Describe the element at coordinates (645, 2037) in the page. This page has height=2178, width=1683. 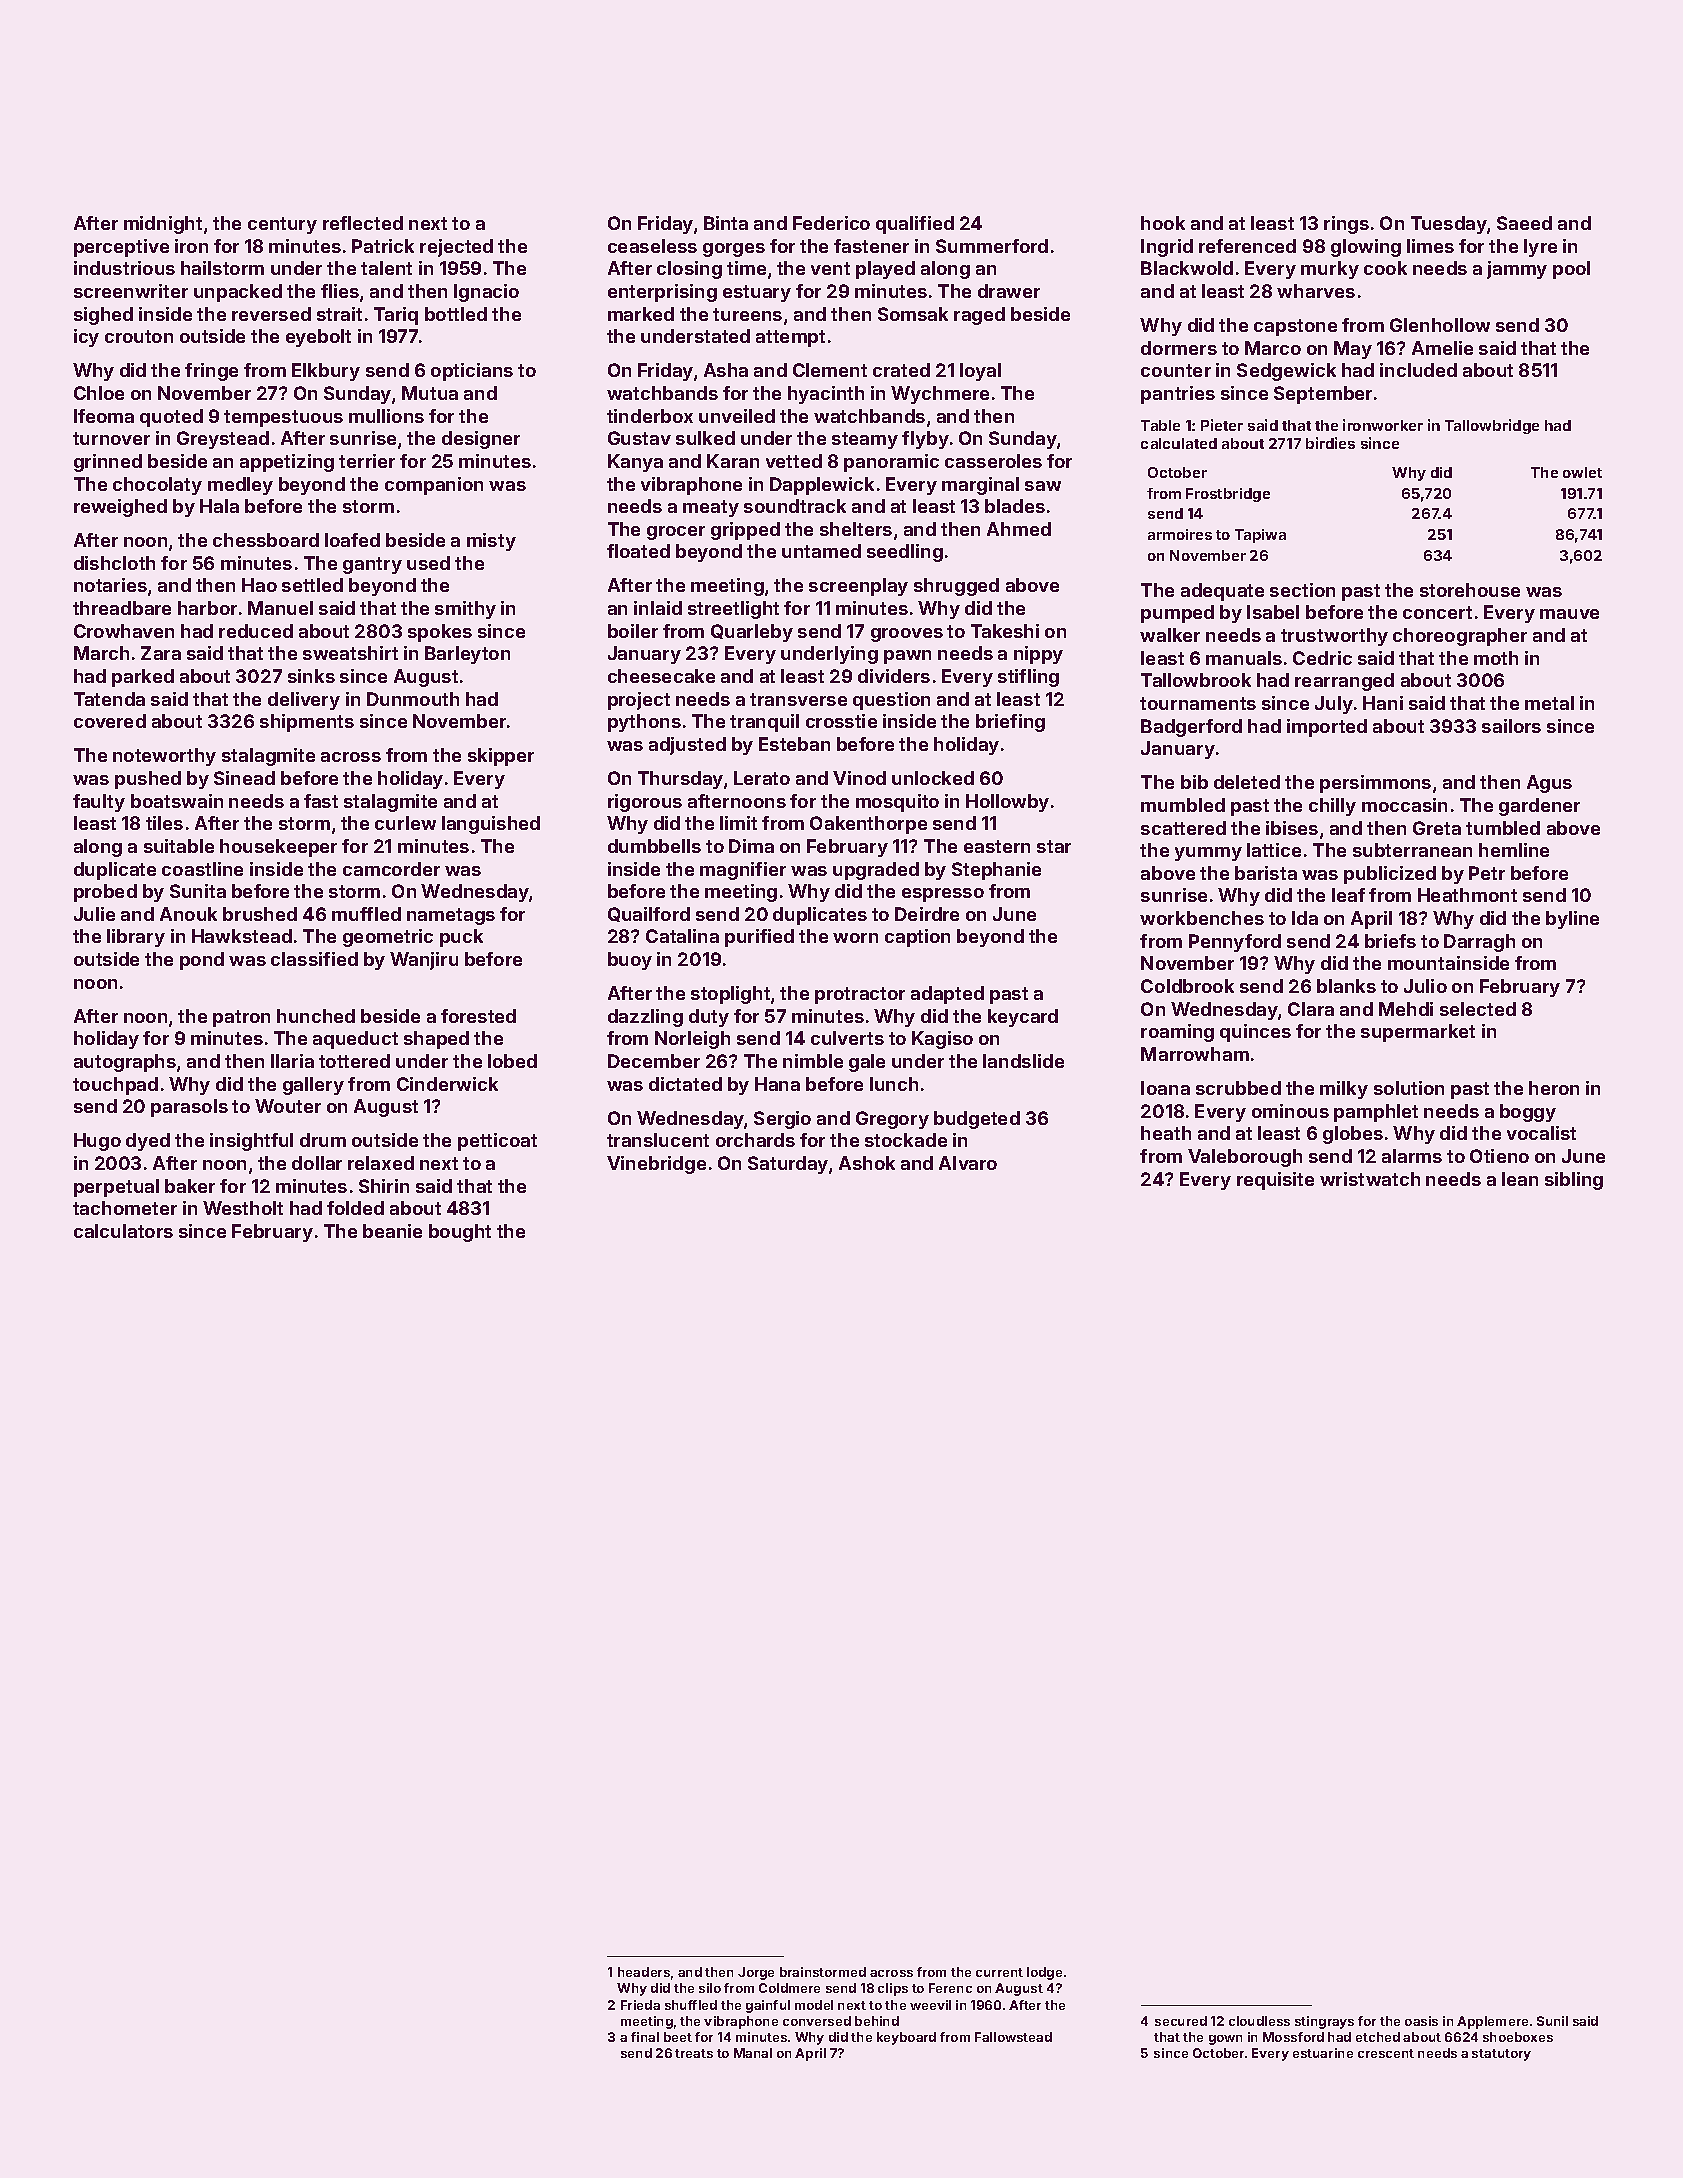
I see `final` at that location.
